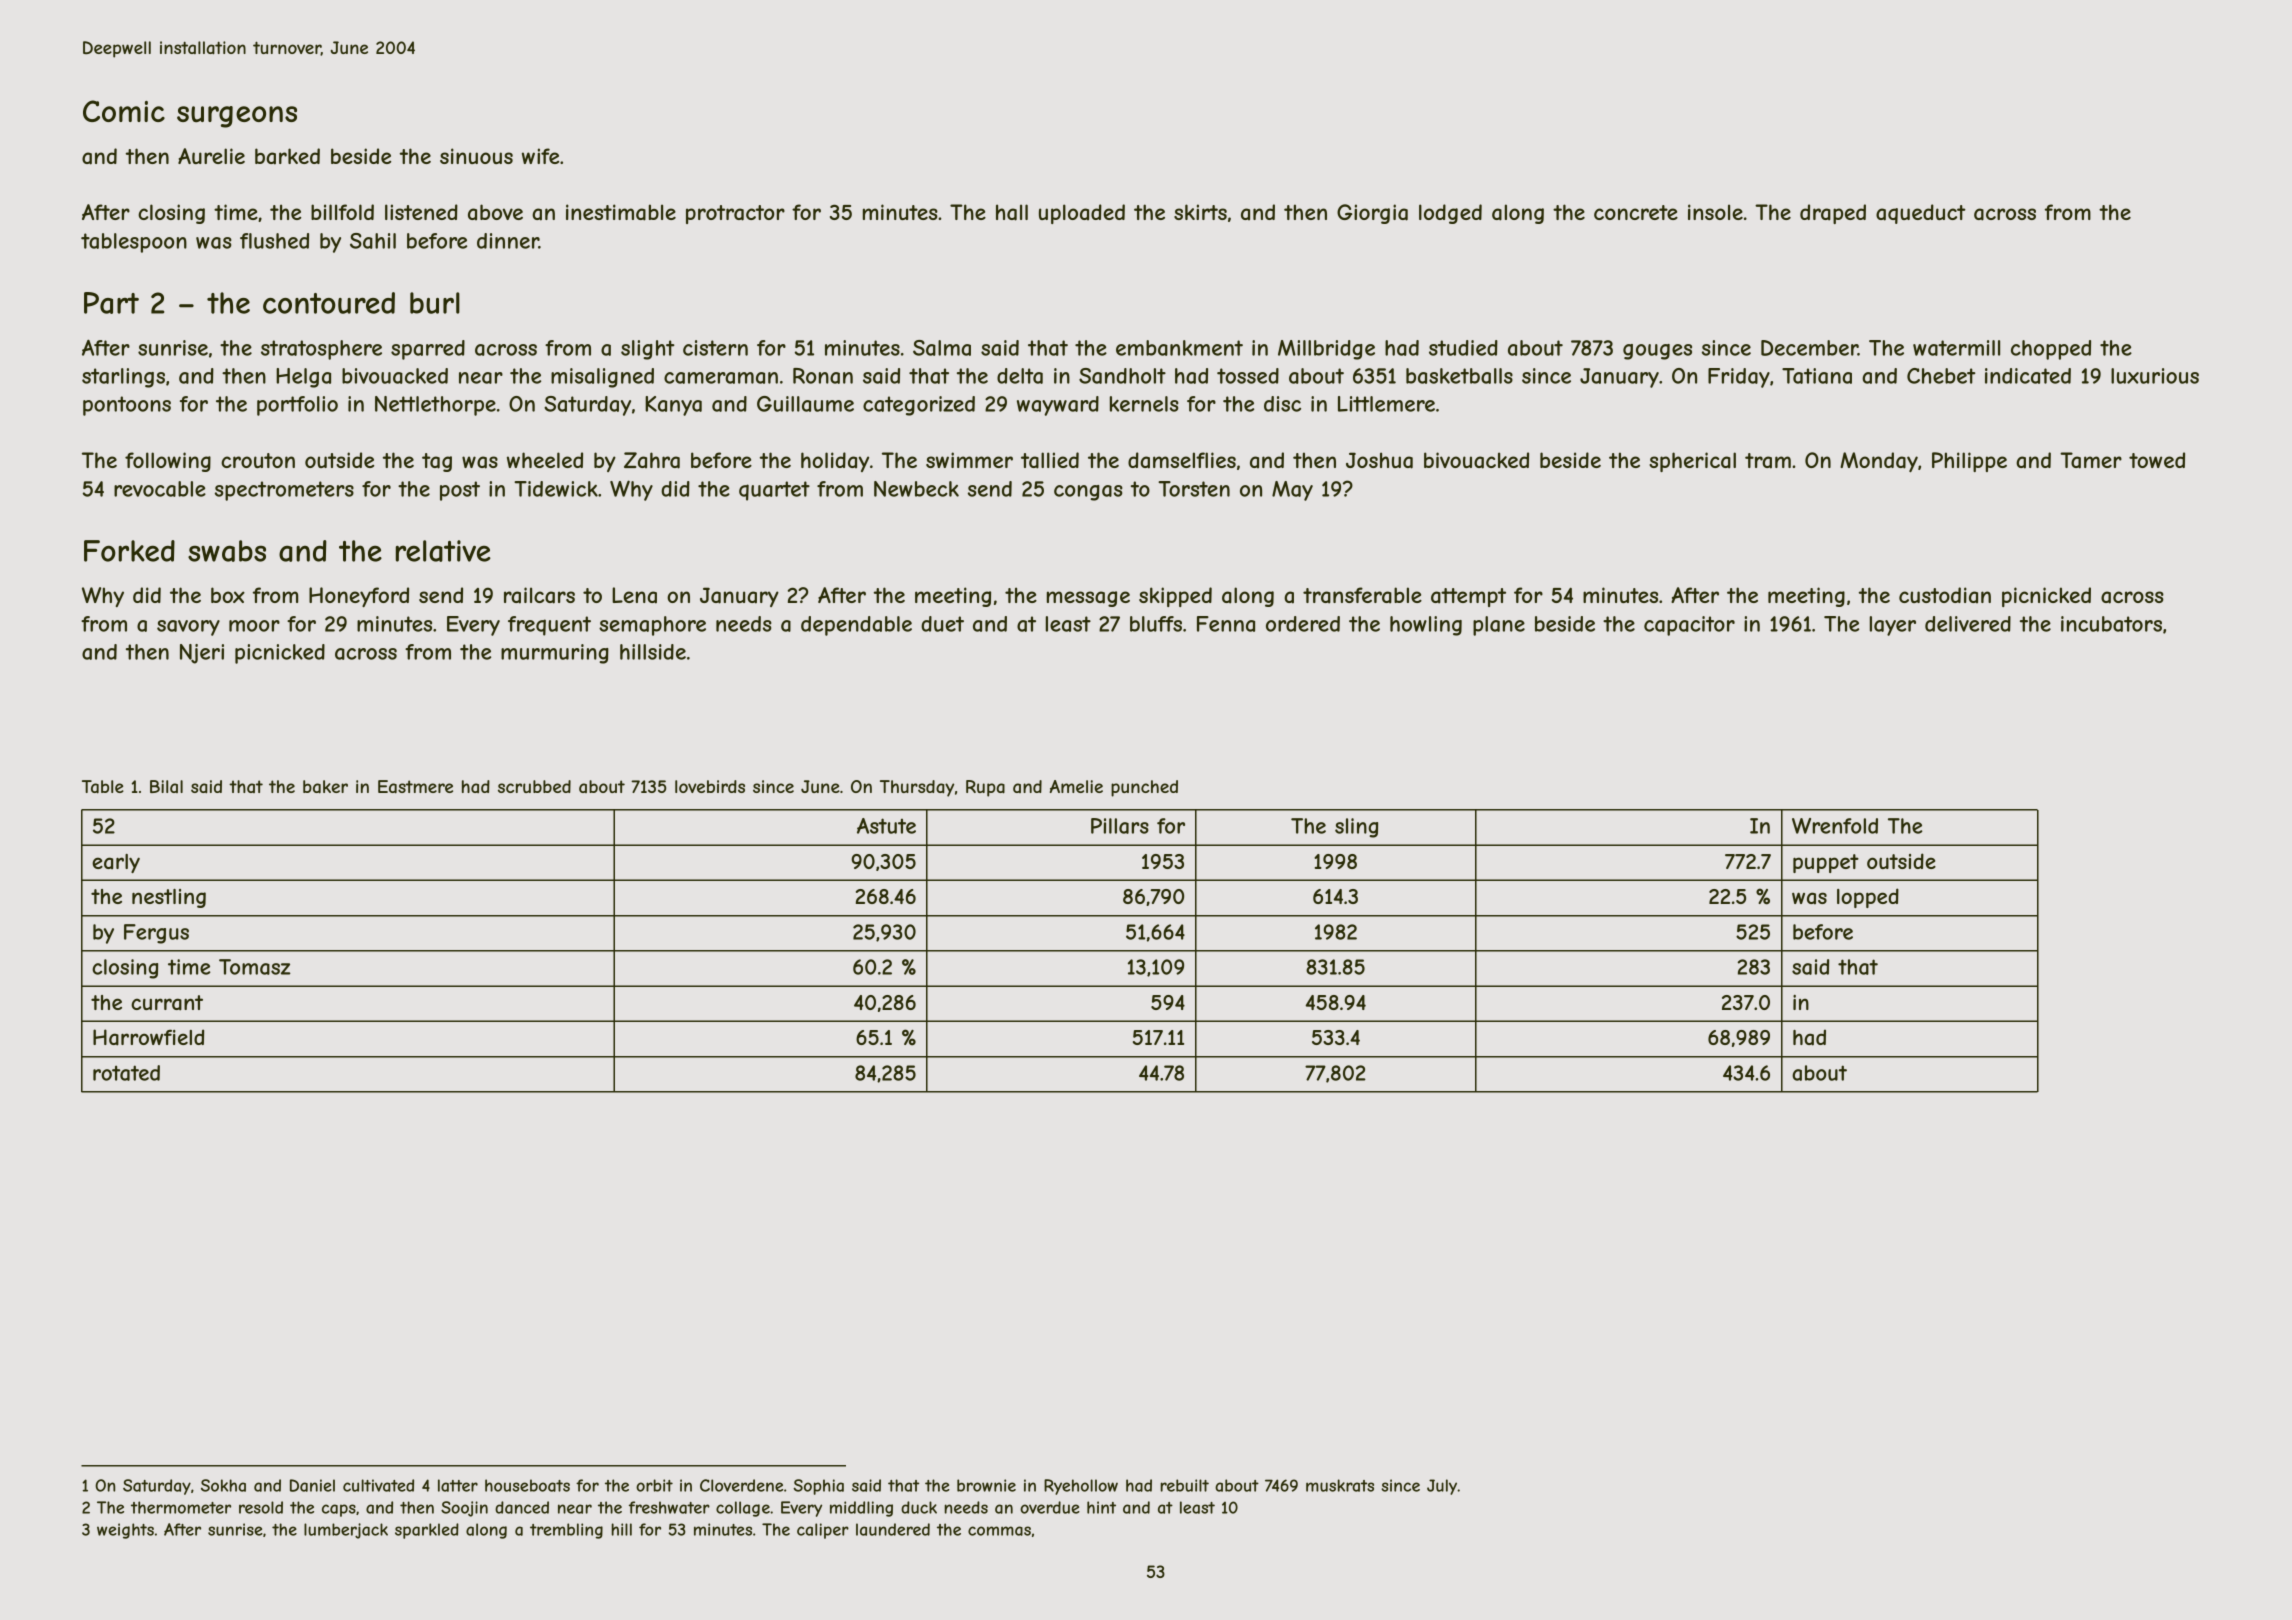 The height and width of the document is (1620, 2292). What do you see at coordinates (1120, 826) in the document?
I see `Pillars` at bounding box center [1120, 826].
